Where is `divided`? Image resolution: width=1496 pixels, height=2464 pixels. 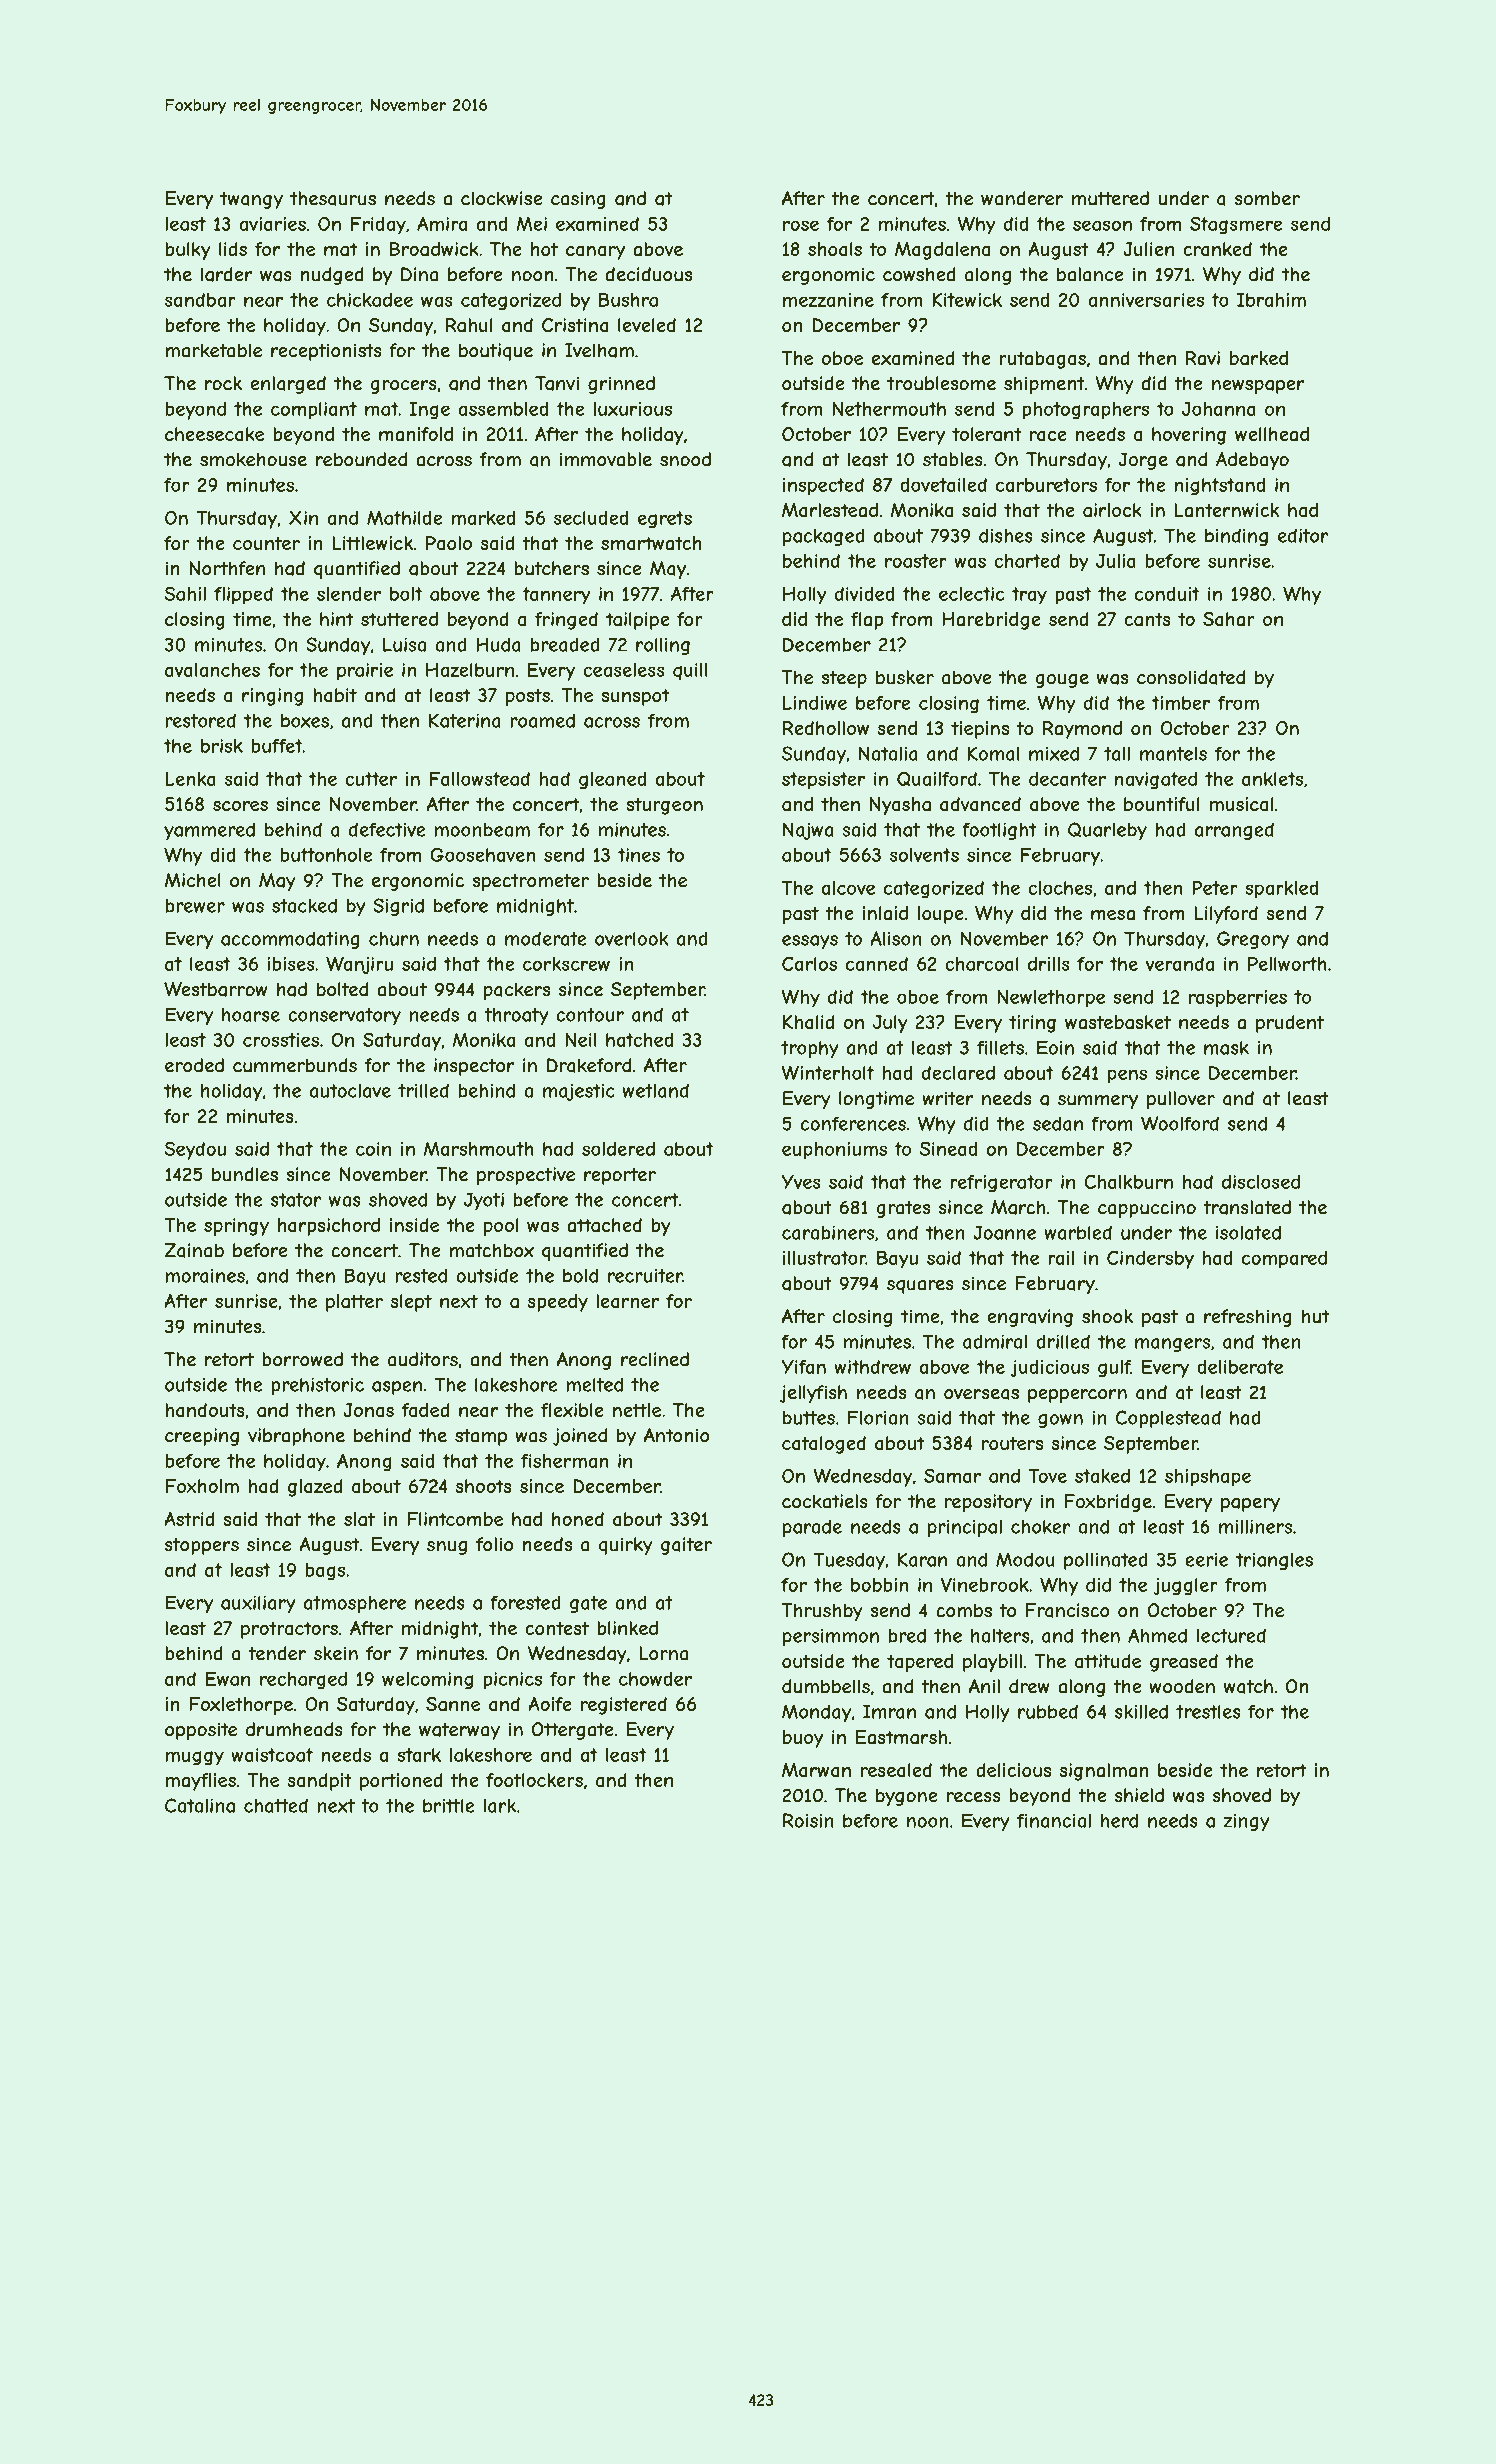
divided is located at coordinates (865, 594).
